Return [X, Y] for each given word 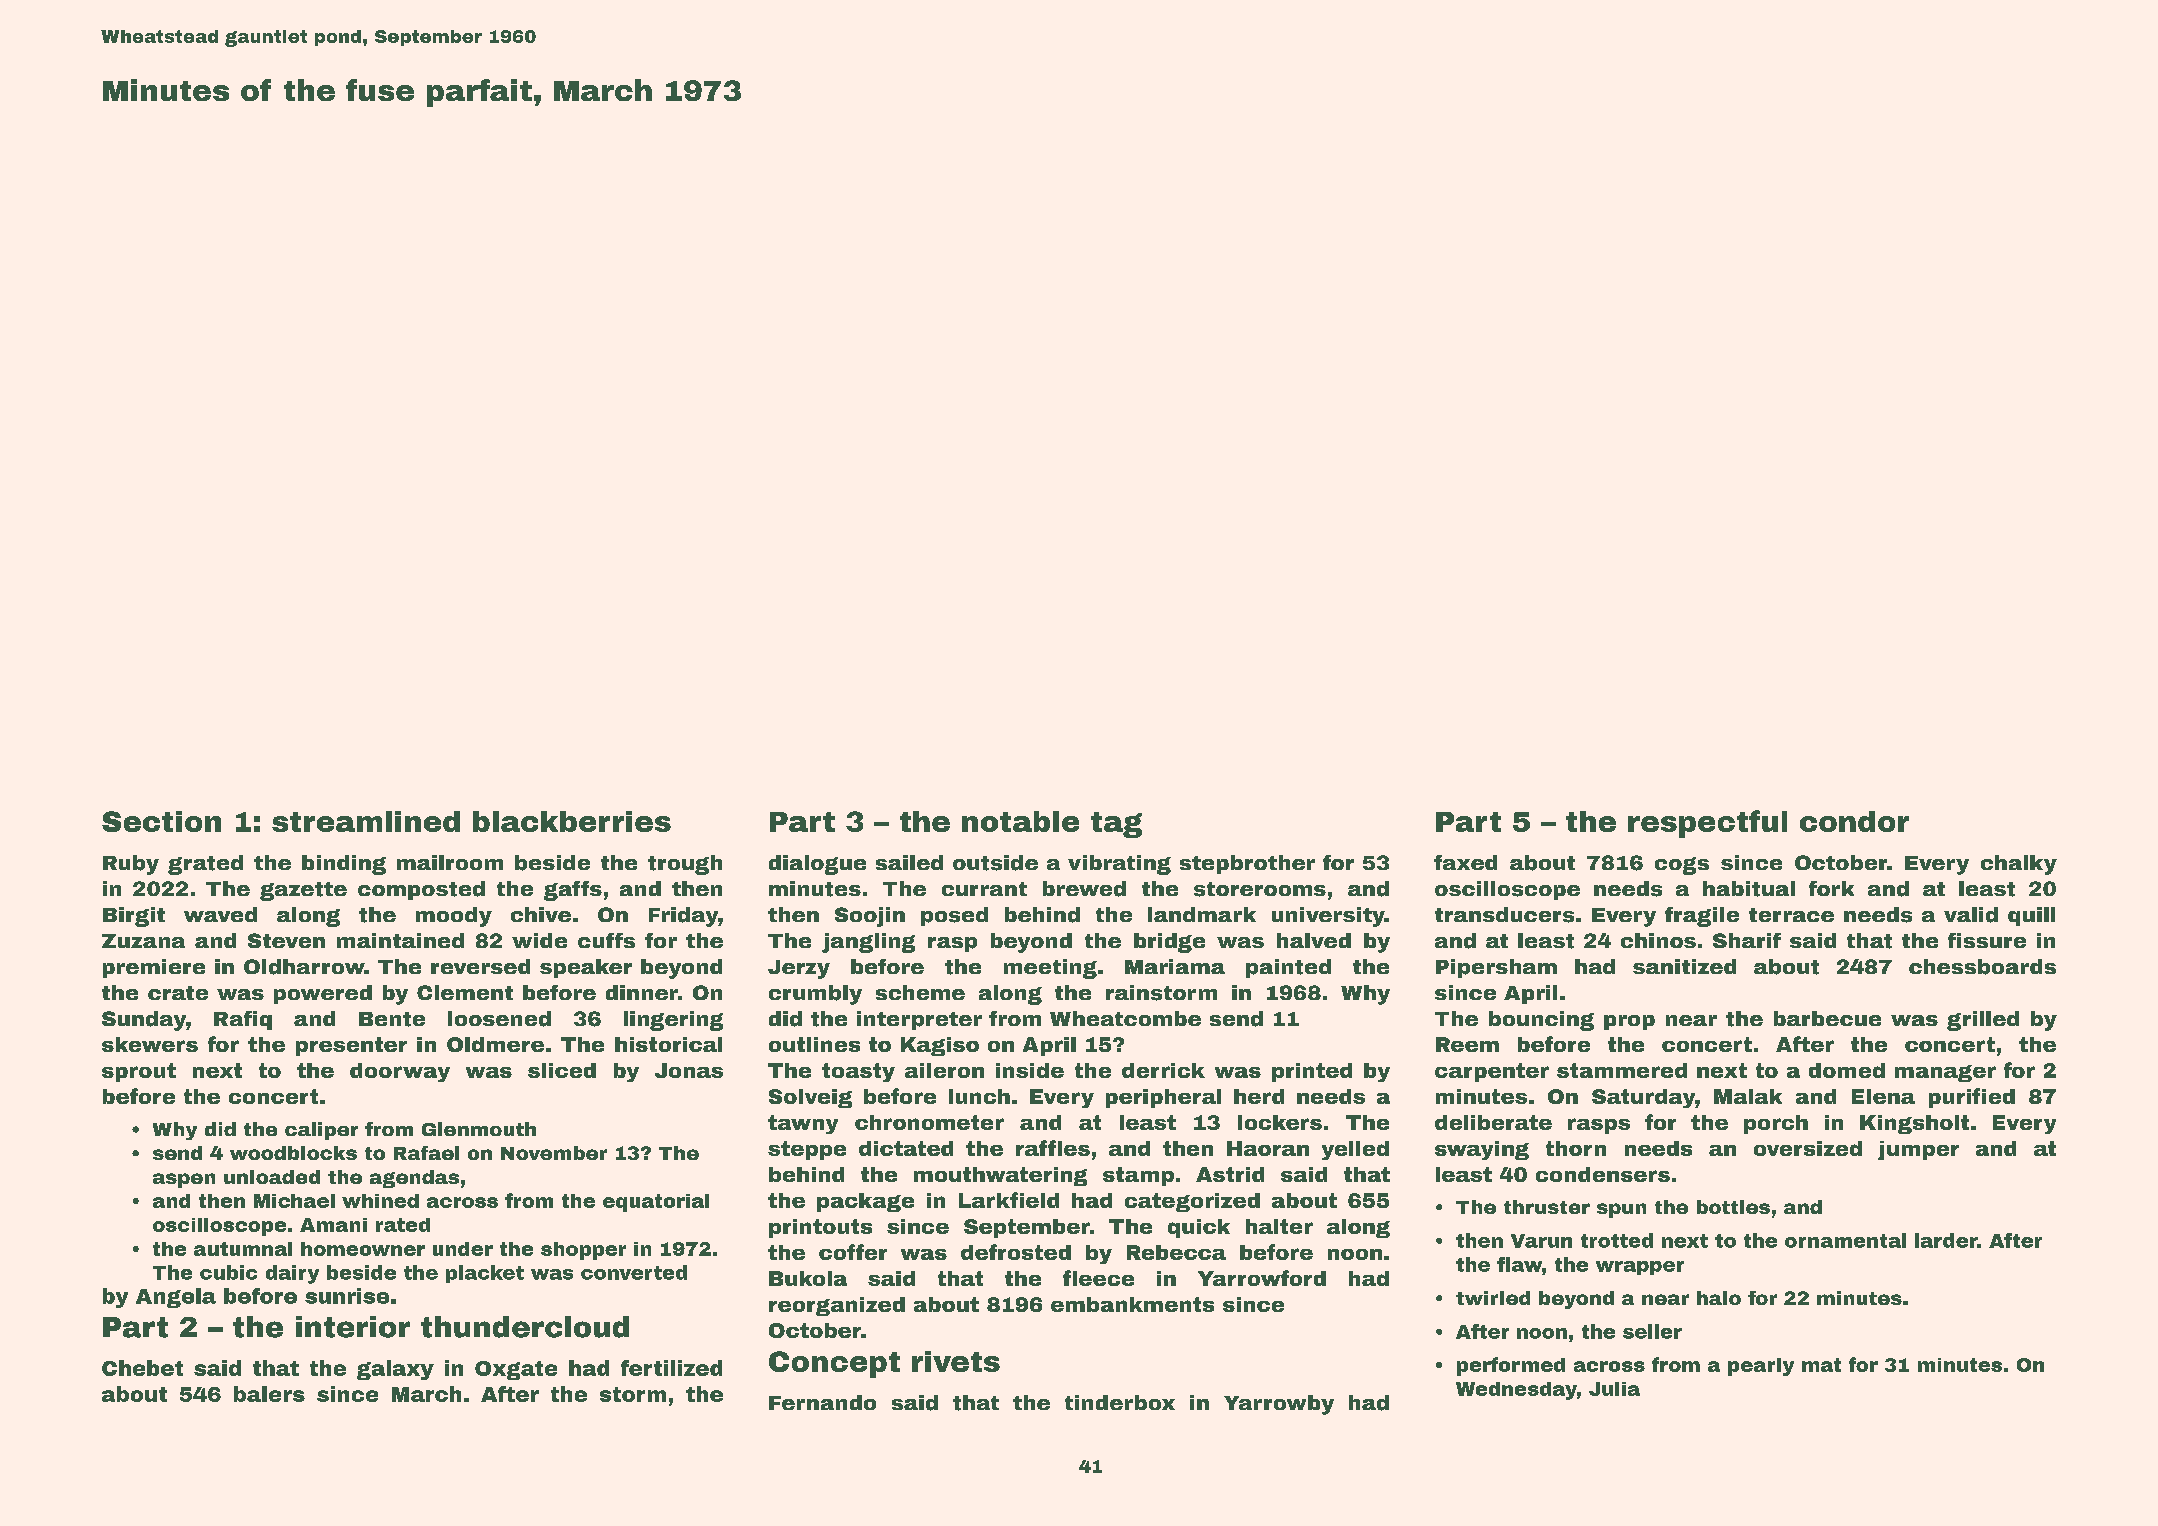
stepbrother [1247, 864]
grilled [1983, 1021]
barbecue [1827, 1018]
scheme [920, 992]
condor [1854, 821]
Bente [392, 1019]
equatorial [656, 1203]
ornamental [1845, 1240]
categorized [1192, 1202]
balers [269, 1394]
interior [353, 1327]
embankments [1132, 1304]
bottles [1733, 1207]
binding [344, 865]
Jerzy [799, 969]
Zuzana [143, 941]
